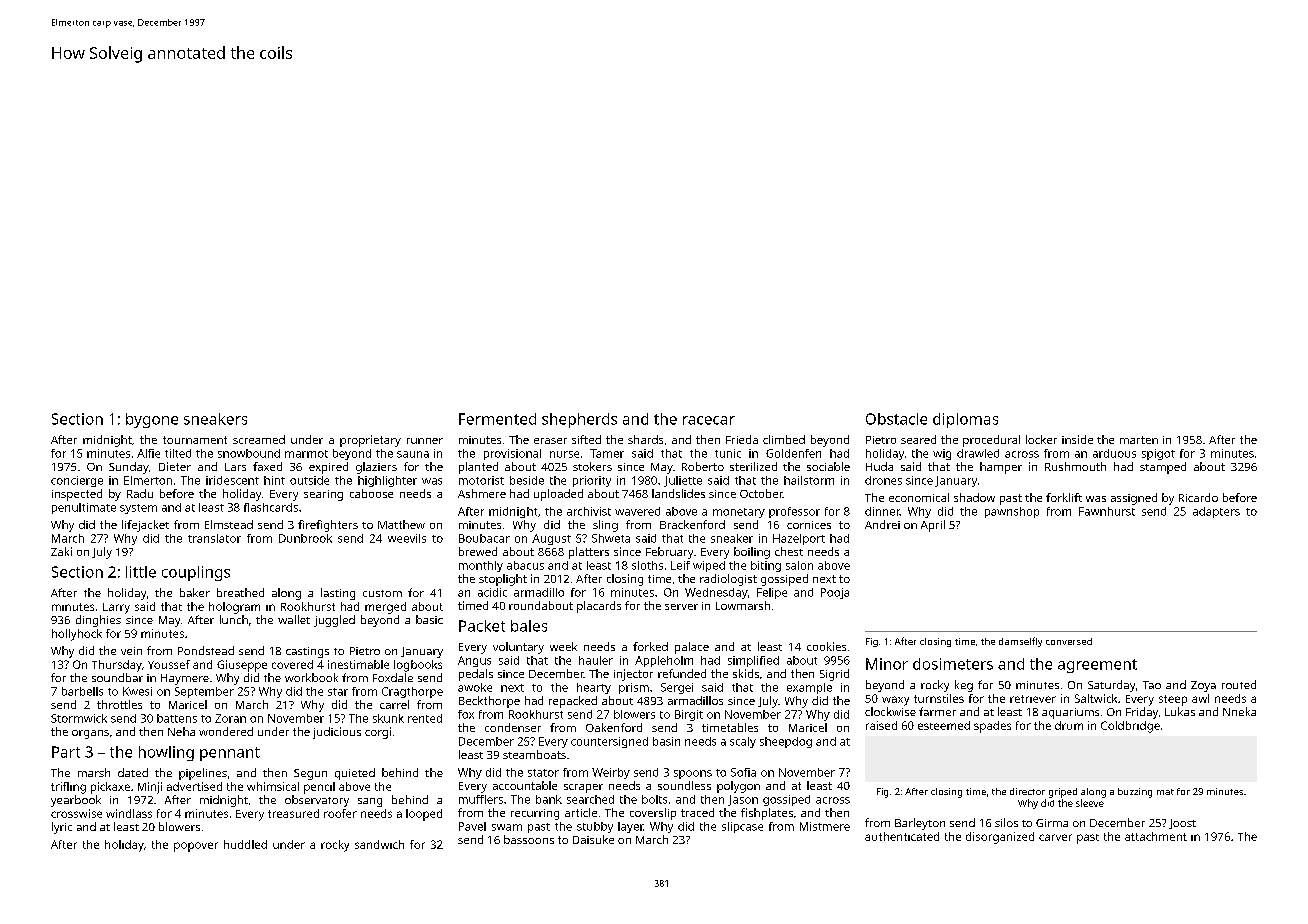 This image has height=924, width=1308. Describe the element at coordinates (117, 666) in the image. I see `Thursday` at that location.
